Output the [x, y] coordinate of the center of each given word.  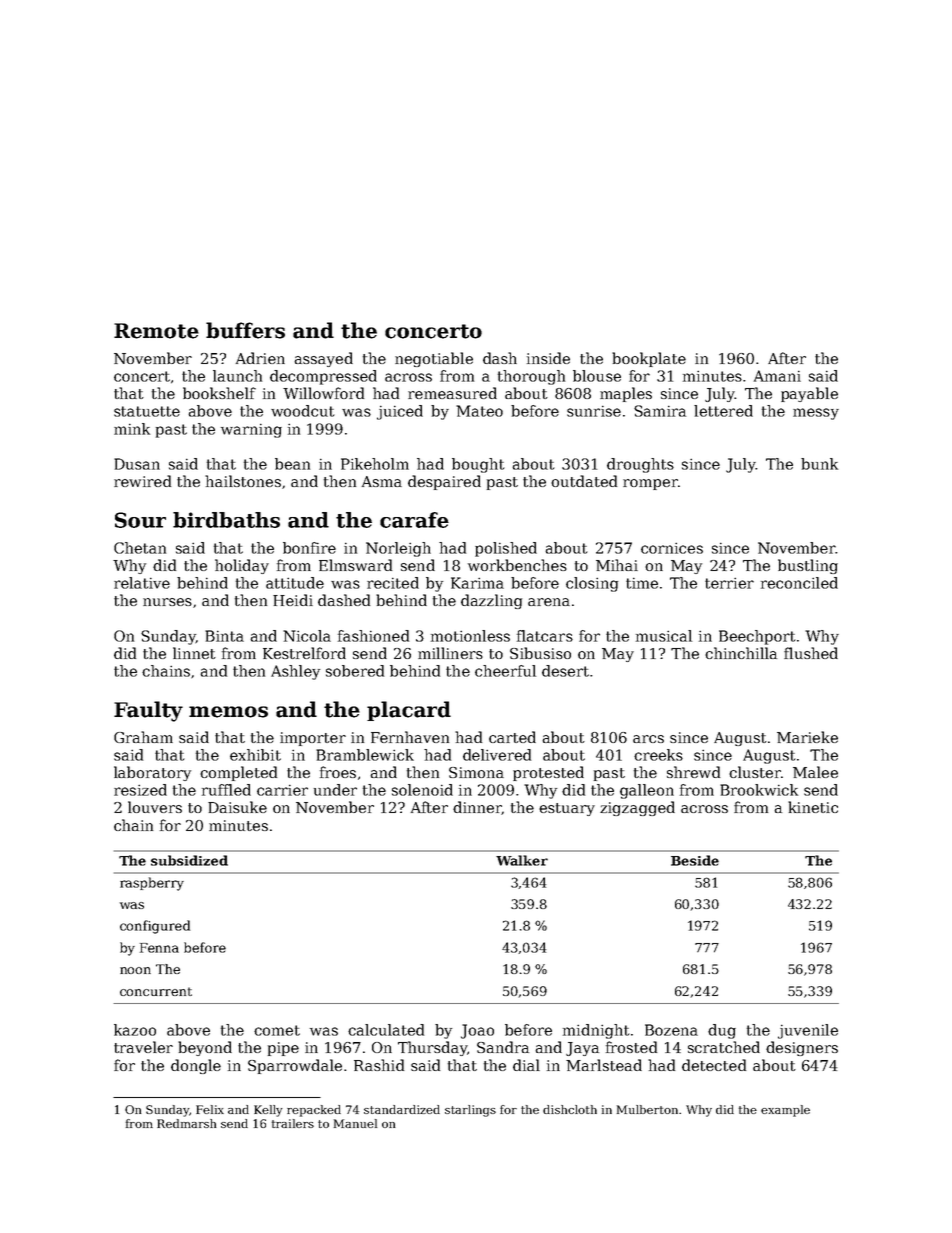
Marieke [807, 737]
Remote [156, 331]
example [785, 1111]
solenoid [422, 790]
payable [809, 394]
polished [506, 549]
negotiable [434, 359]
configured [155, 927]
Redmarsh [186, 1123]
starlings [470, 1111]
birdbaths [226, 520]
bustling [808, 566]
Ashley [295, 672]
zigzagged [637, 808]
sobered [355, 671]
